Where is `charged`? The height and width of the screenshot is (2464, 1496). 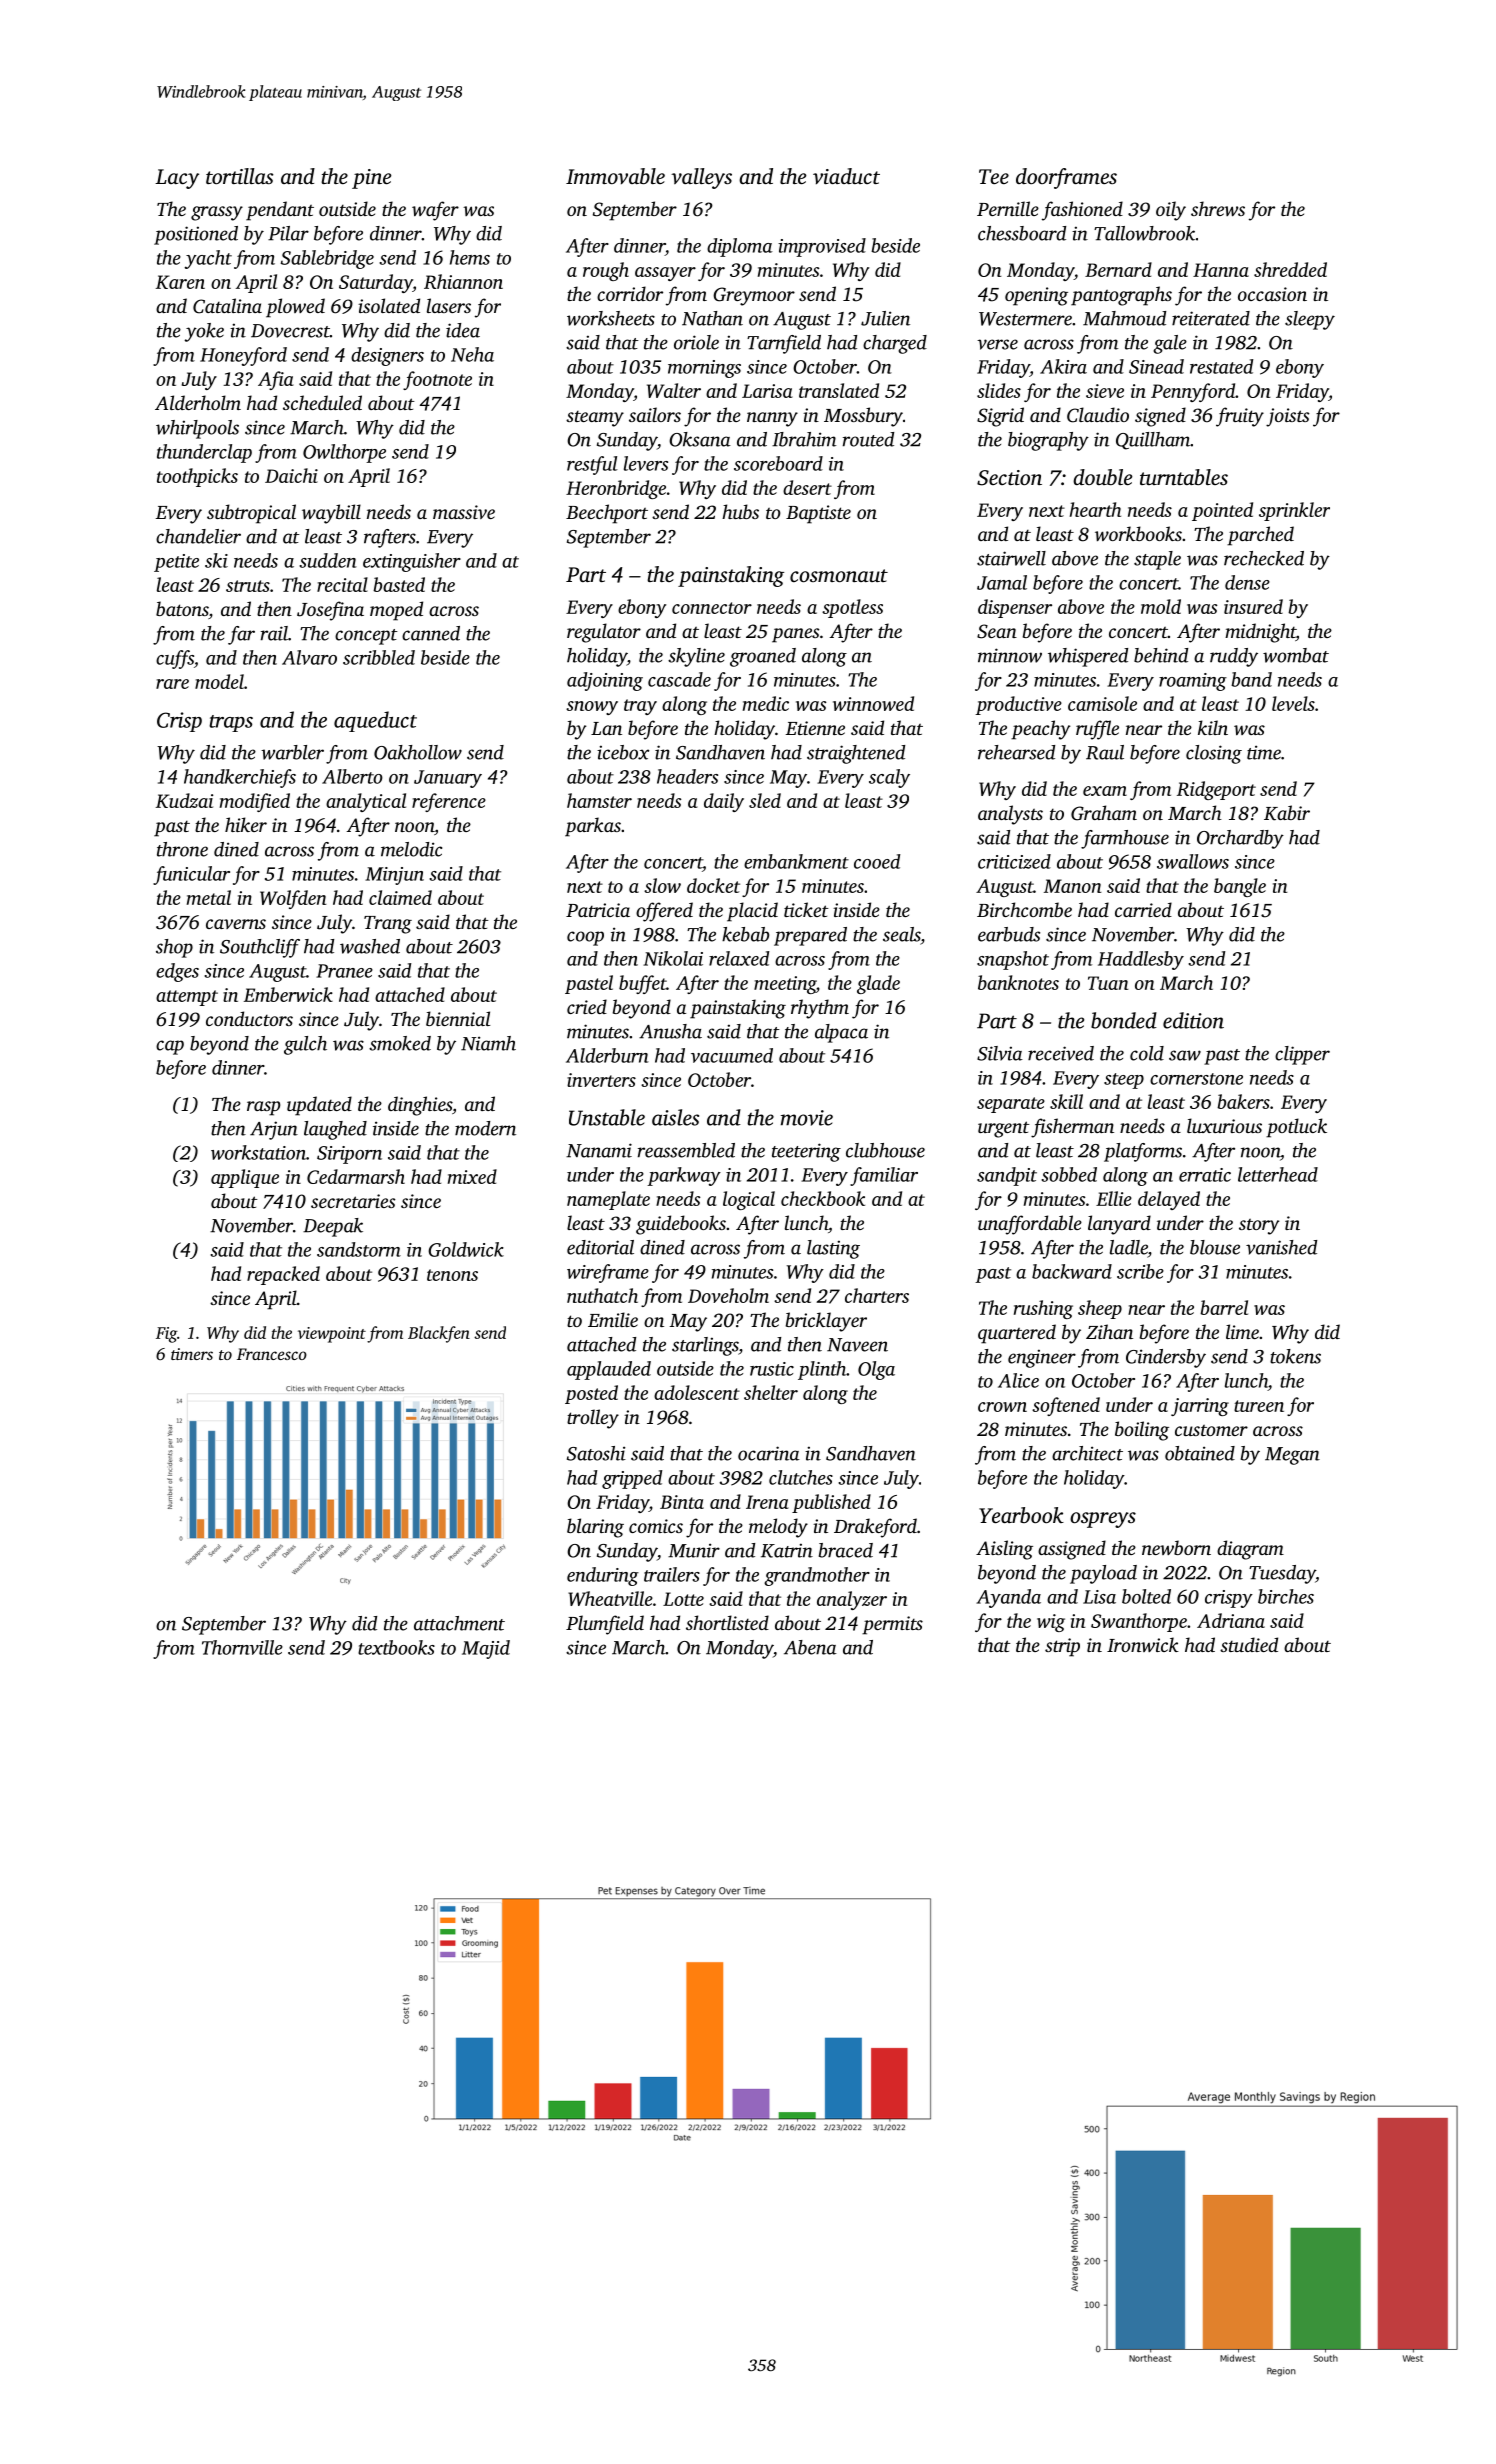
charged is located at coordinates (895, 344).
